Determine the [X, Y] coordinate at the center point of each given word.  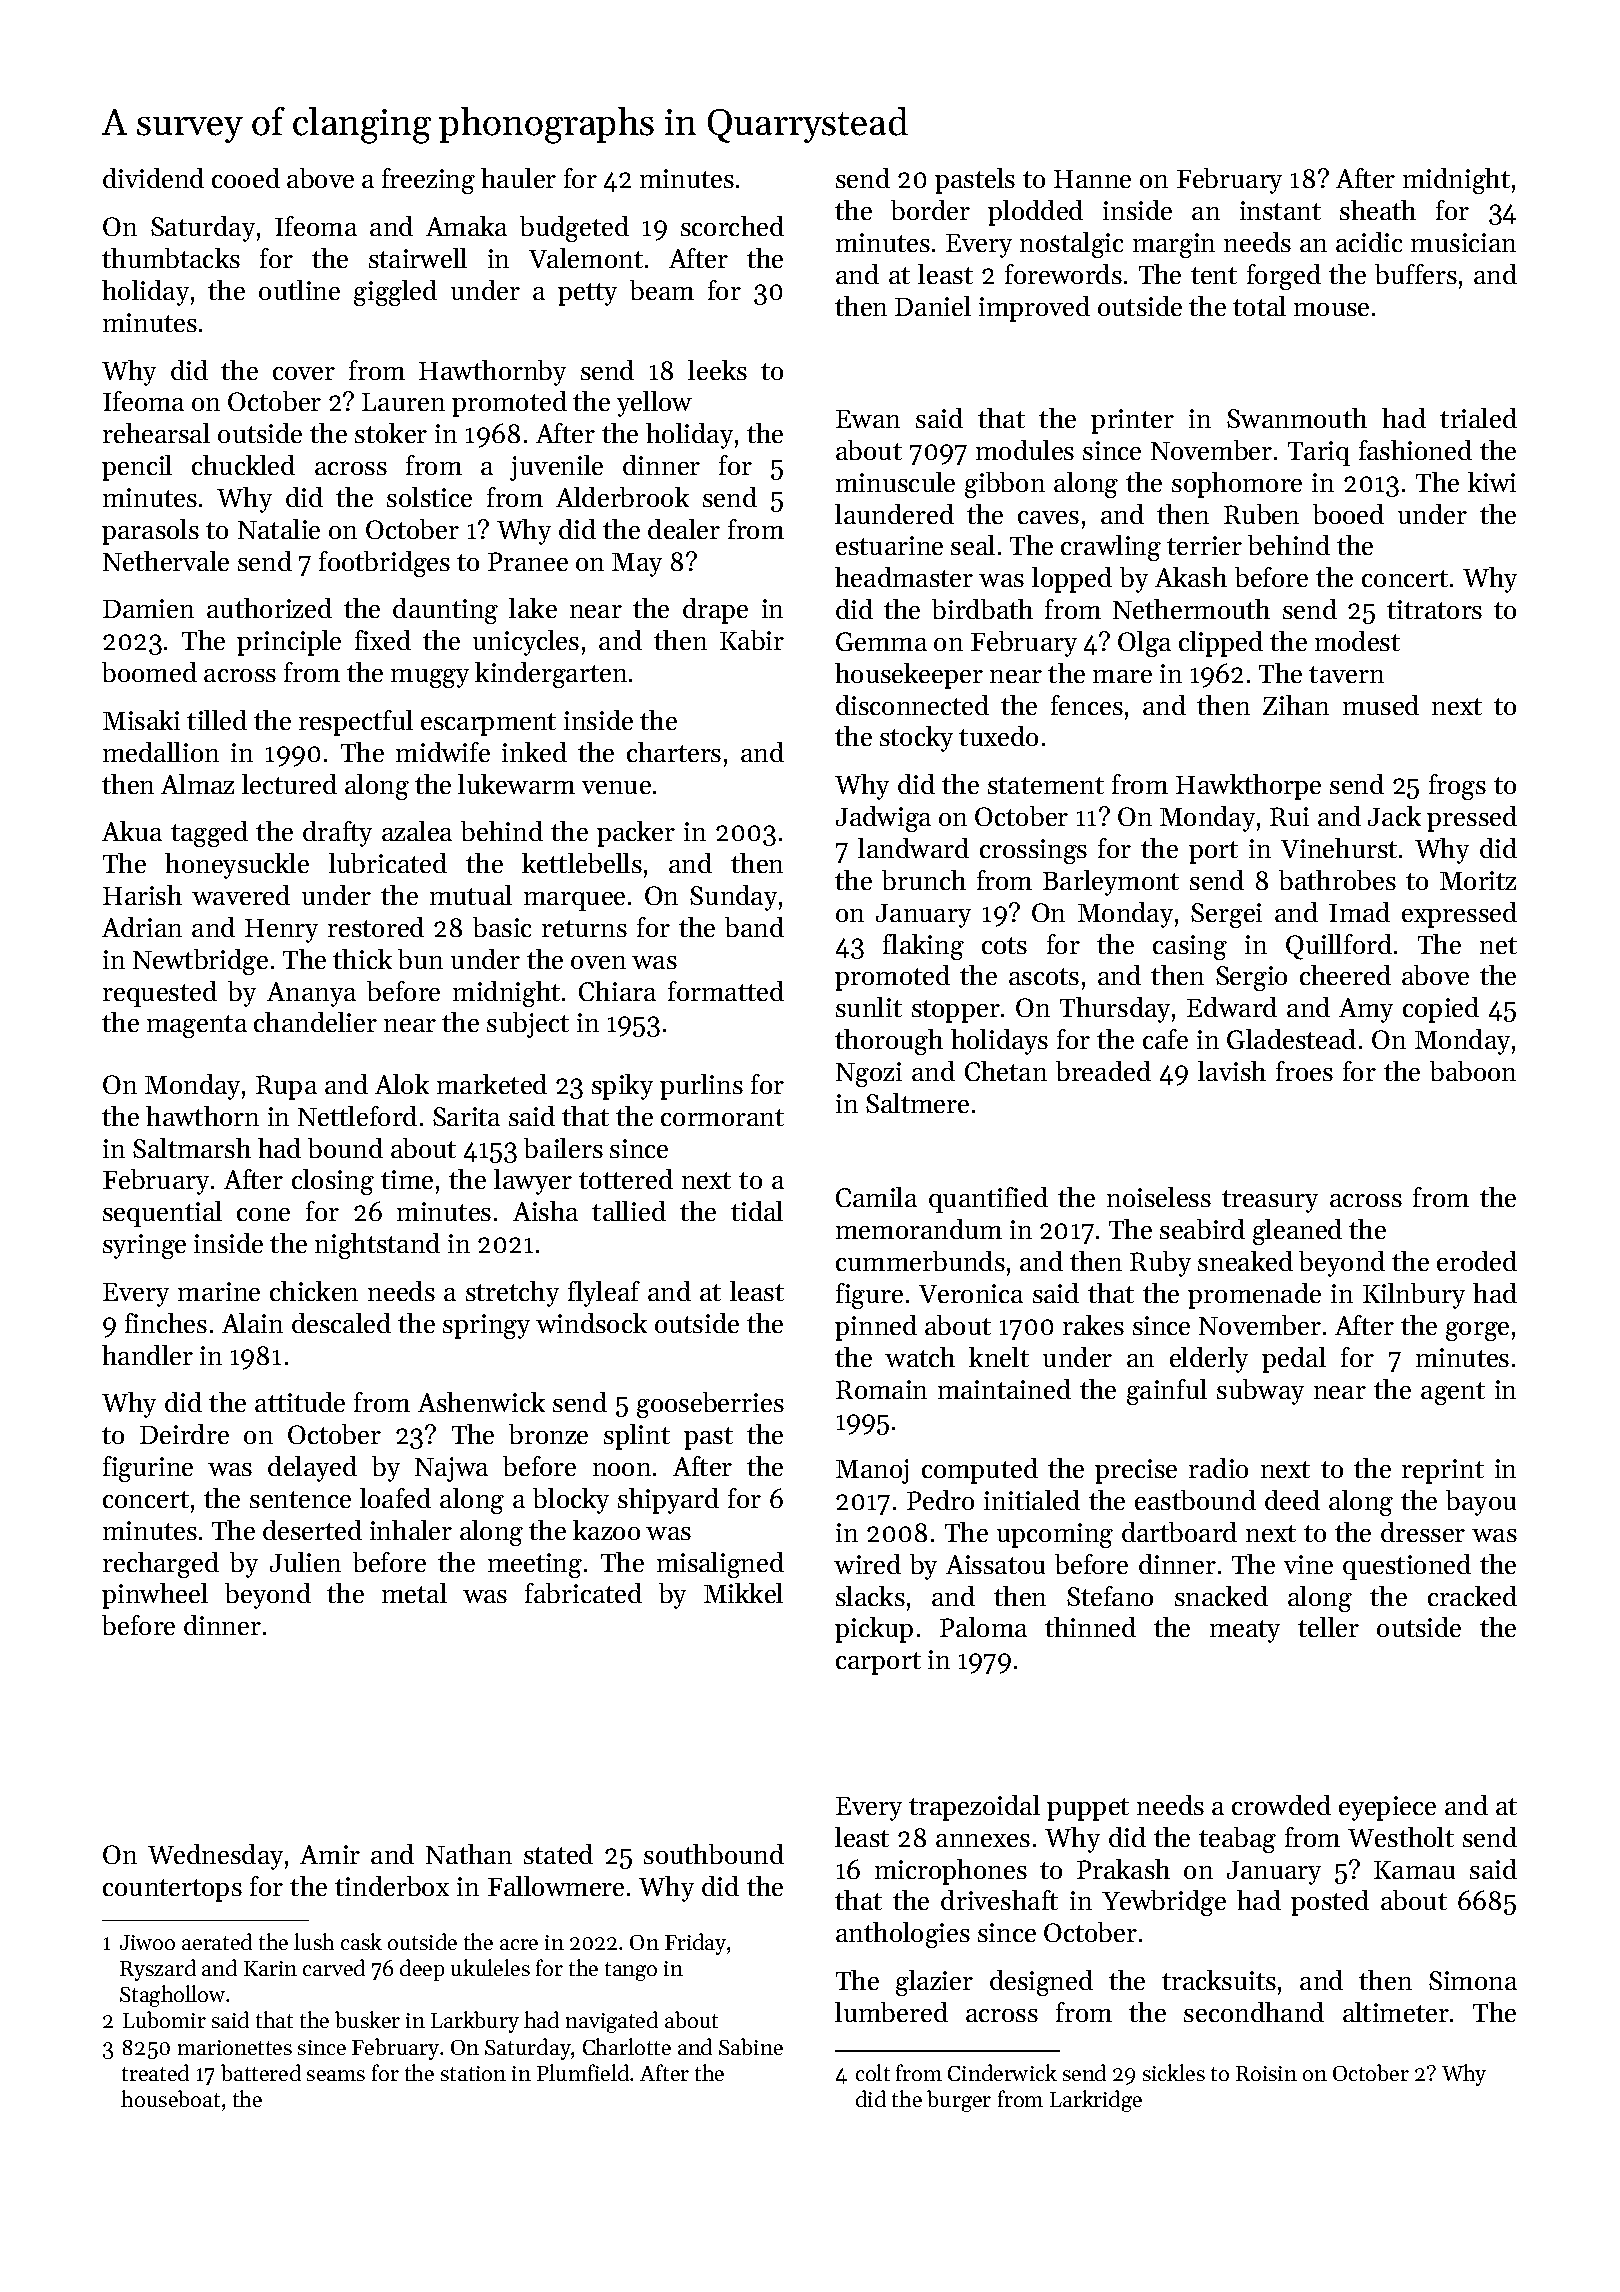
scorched [732, 226]
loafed [395, 1498]
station [473, 2073]
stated [558, 1854]
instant [1280, 210]
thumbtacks [171, 258]
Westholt [1401, 1837]
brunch [924, 880]
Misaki [141, 720]
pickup [874, 1630]
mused [1381, 705]
